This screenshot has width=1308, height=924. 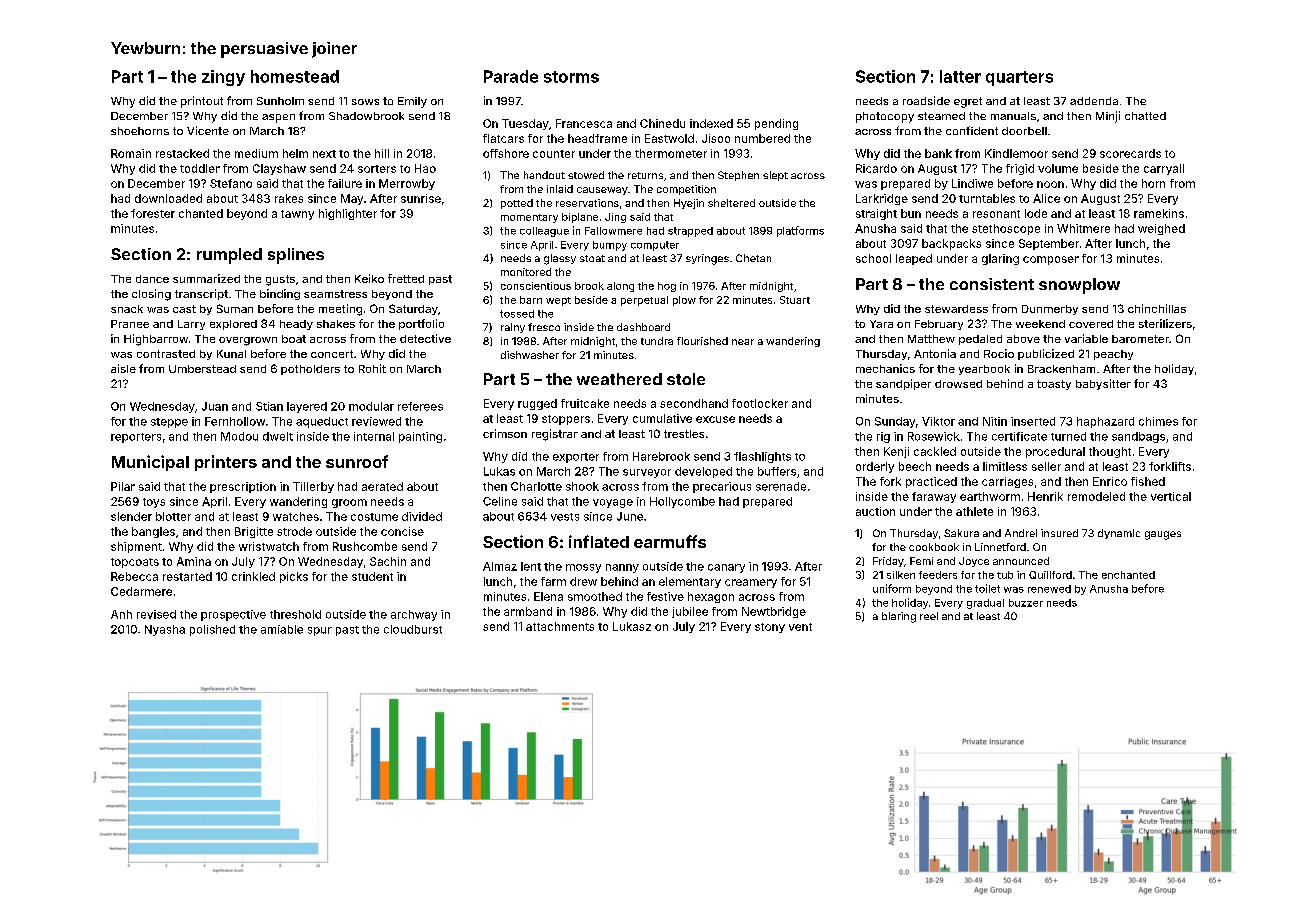 What do you see at coordinates (530, 355) in the screenshot?
I see `dishwasher` at bounding box center [530, 355].
